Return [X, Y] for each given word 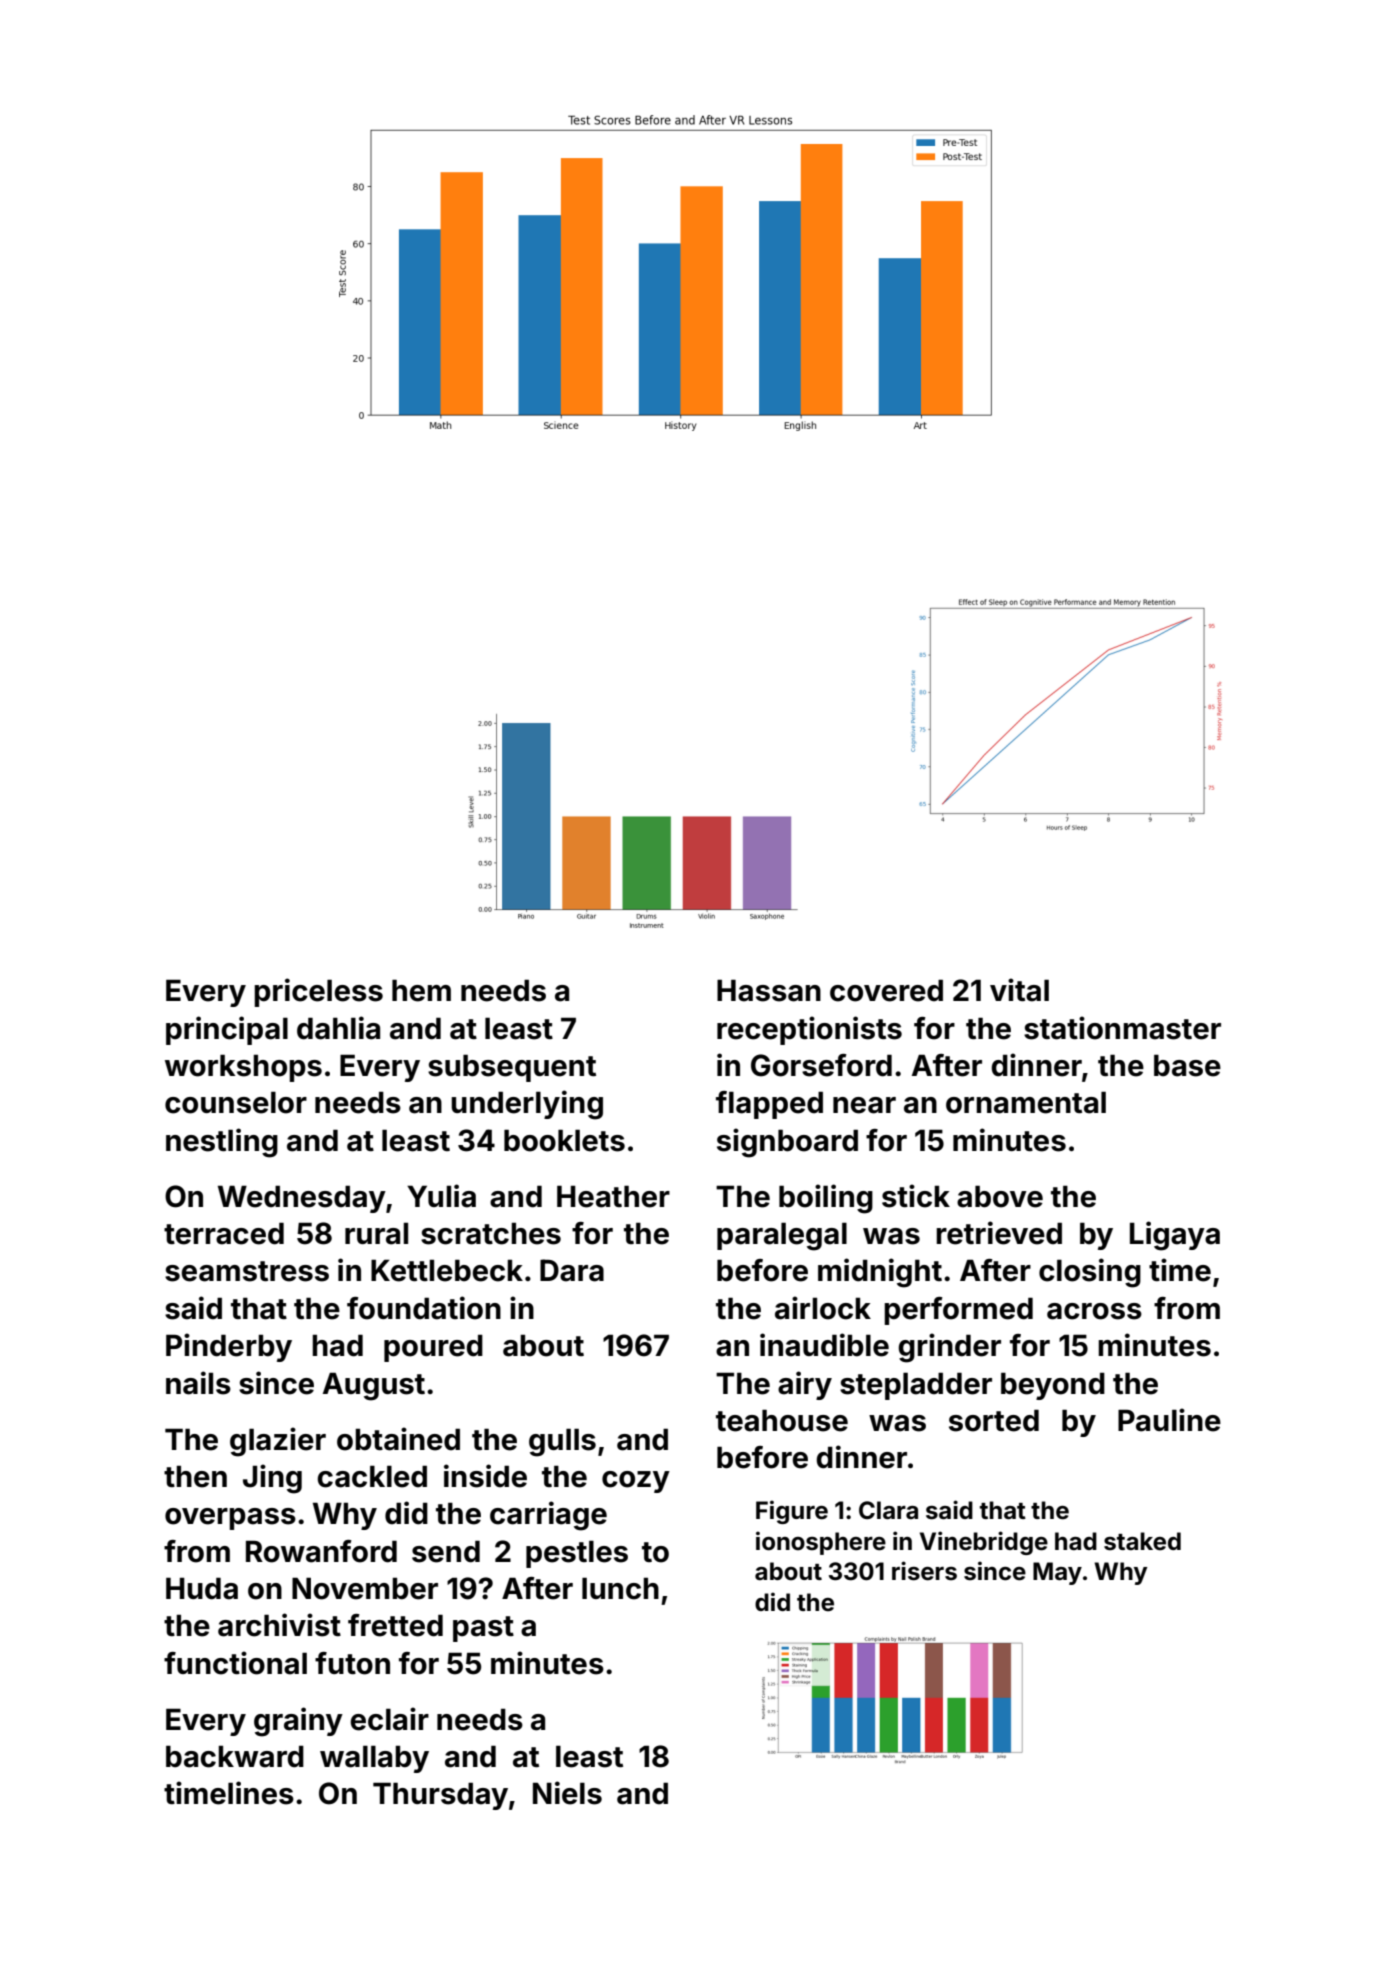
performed [958, 1311]
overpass [230, 1519]
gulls [562, 1442]
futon [352, 1663]
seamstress [247, 1271]
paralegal [782, 1236]
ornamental [1026, 1102]
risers [924, 1571]
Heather [613, 1196]
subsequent [512, 1068]
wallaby [374, 1759]
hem [421, 990]
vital [1019, 990]
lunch [620, 1588]
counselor [236, 1102]
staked [1142, 1541]
